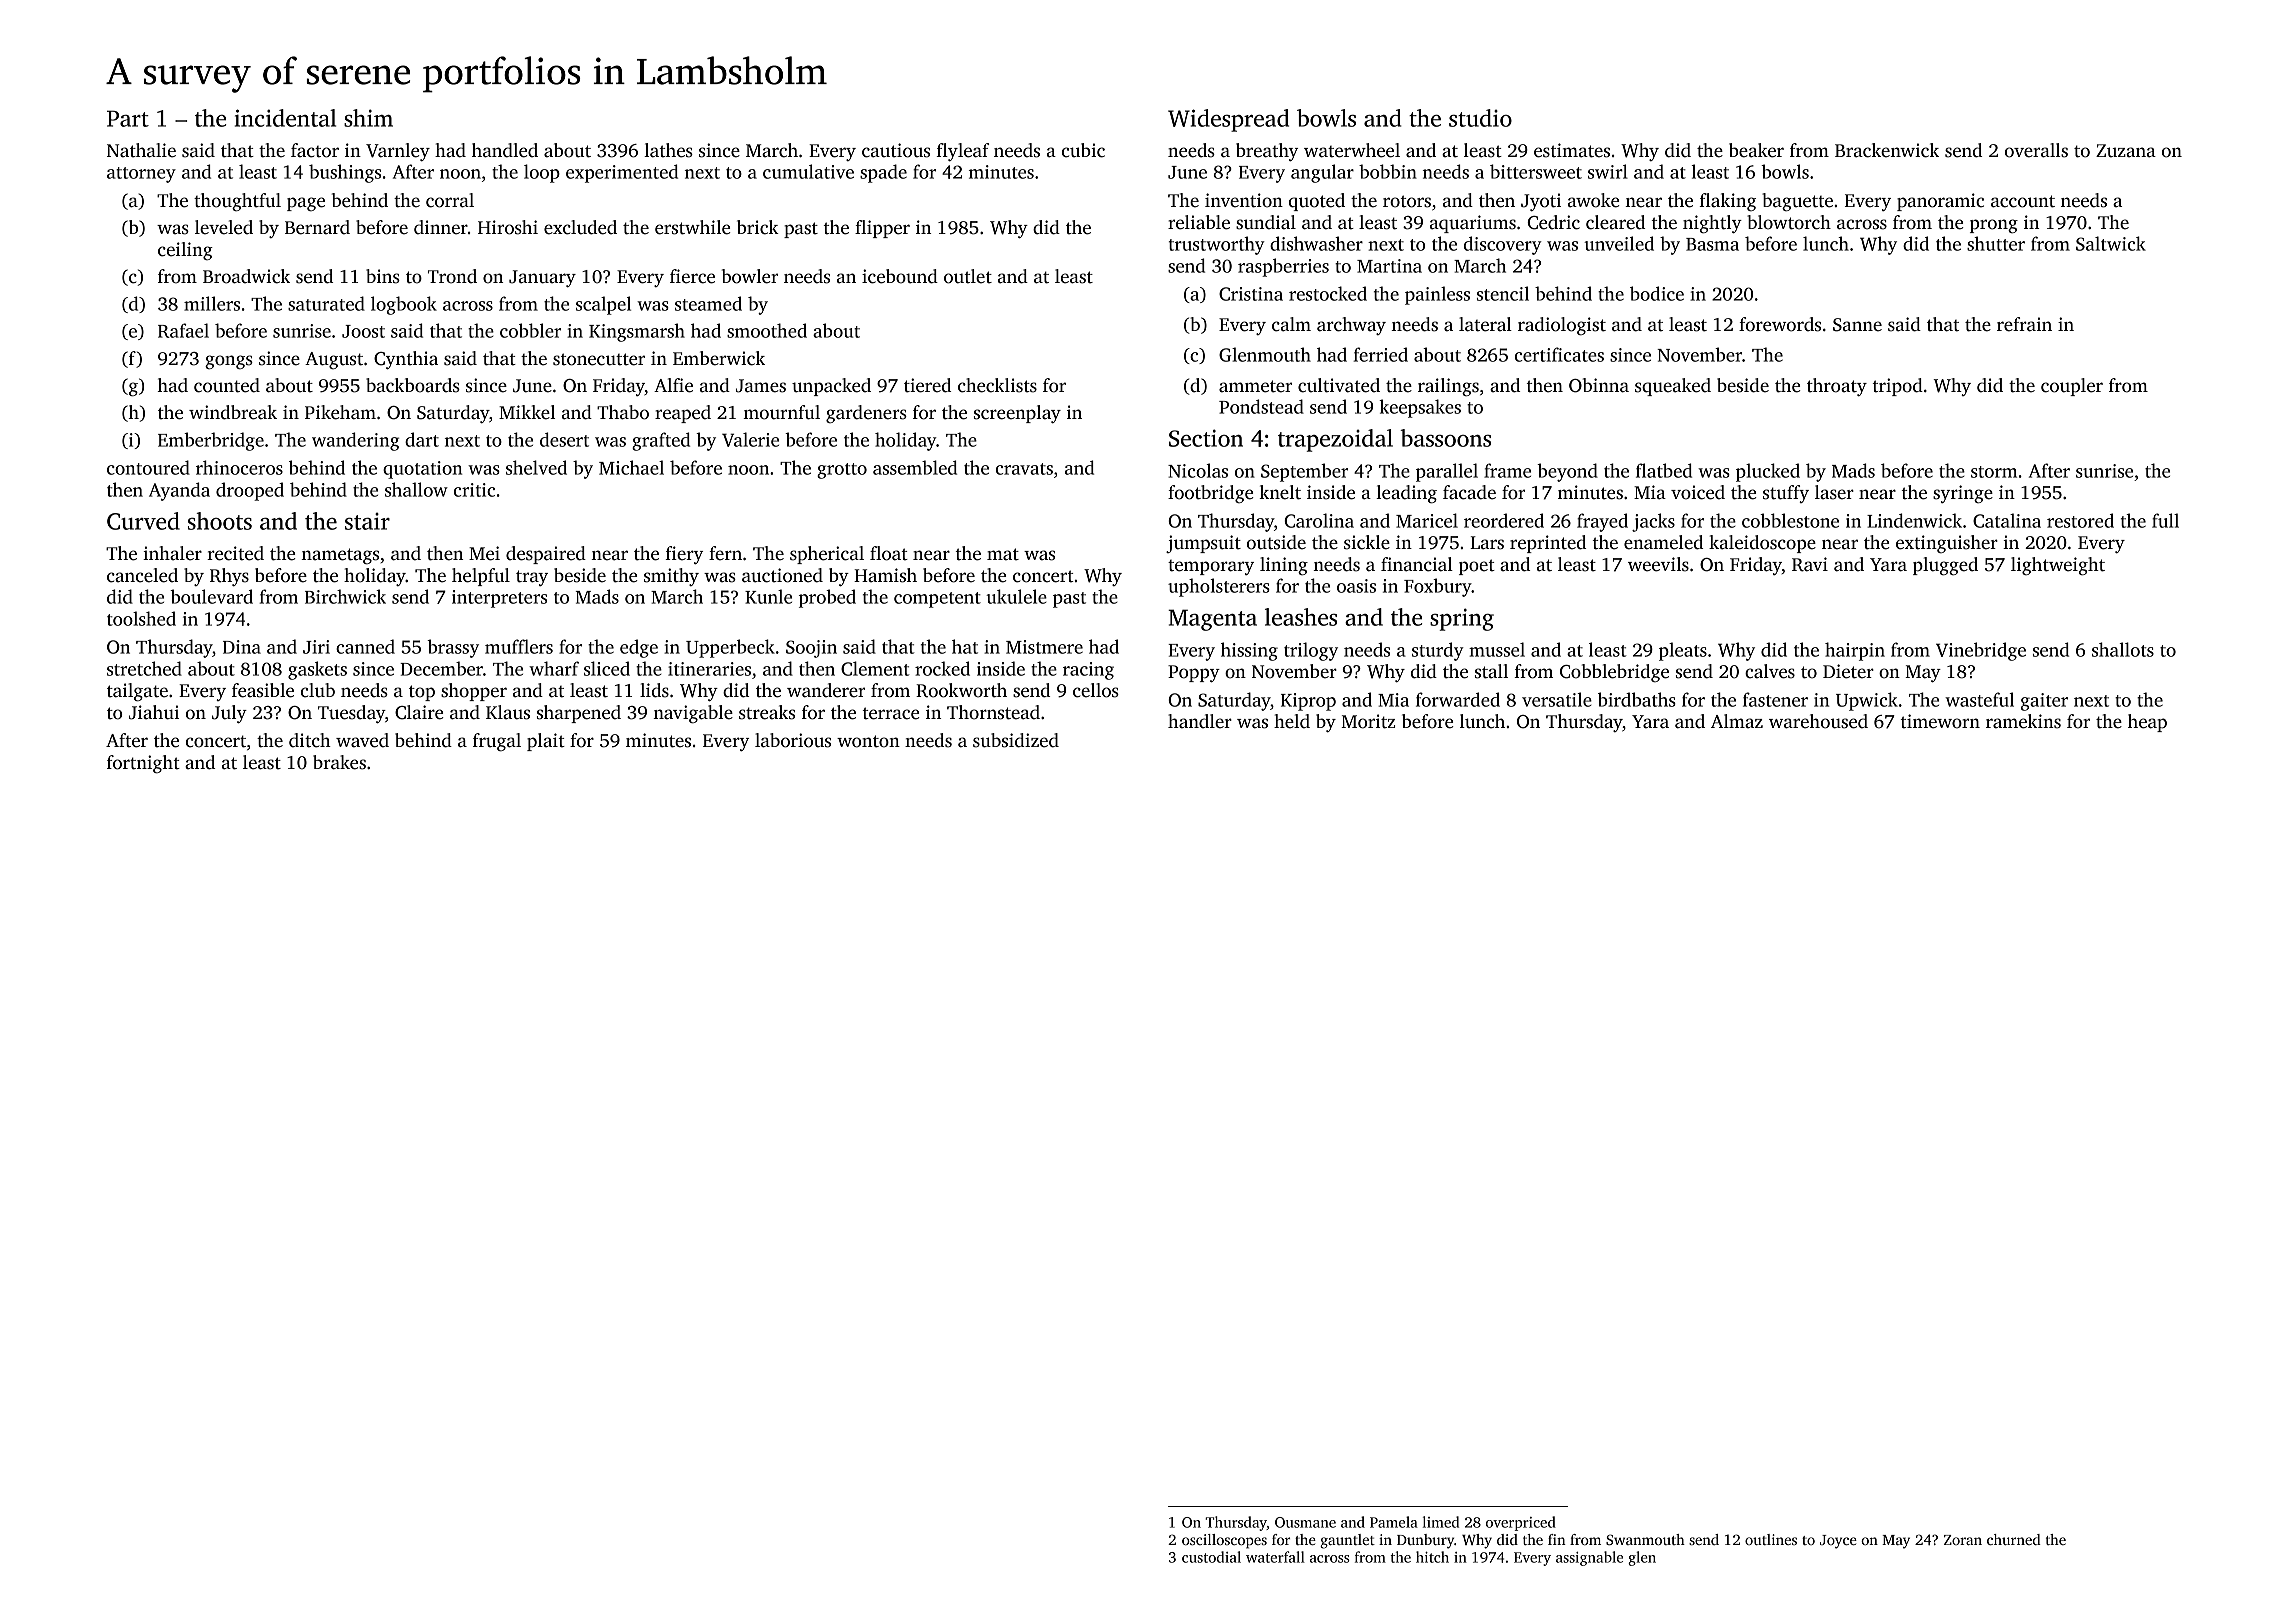  Describe the element at coordinates (684, 555) in the screenshot. I see `fiery` at that location.
